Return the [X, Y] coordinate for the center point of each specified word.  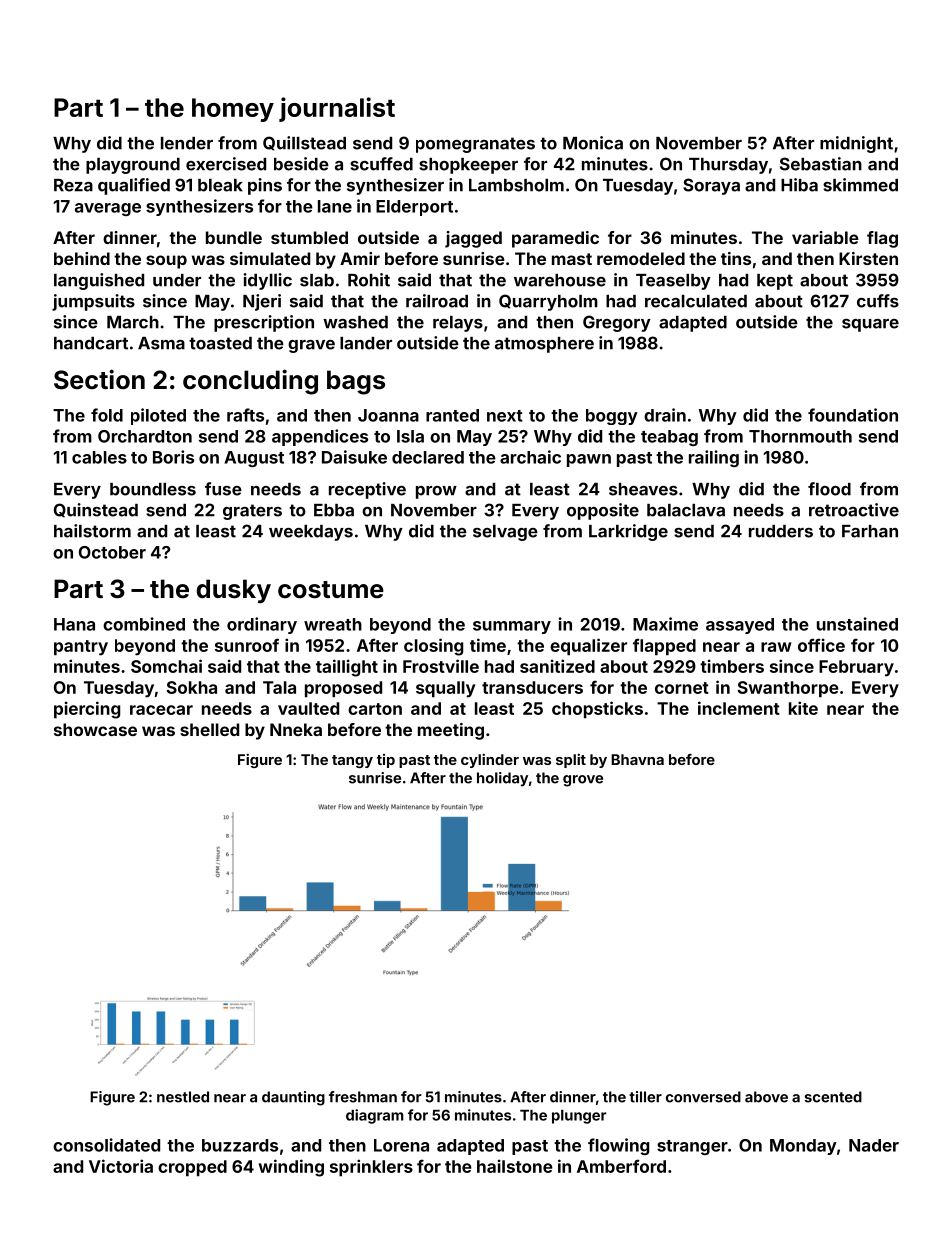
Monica [593, 143]
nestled [183, 1097]
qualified [134, 186]
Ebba [334, 510]
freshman [363, 1097]
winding [291, 1168]
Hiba [799, 185]
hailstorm [92, 531]
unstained [857, 624]
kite [803, 708]
